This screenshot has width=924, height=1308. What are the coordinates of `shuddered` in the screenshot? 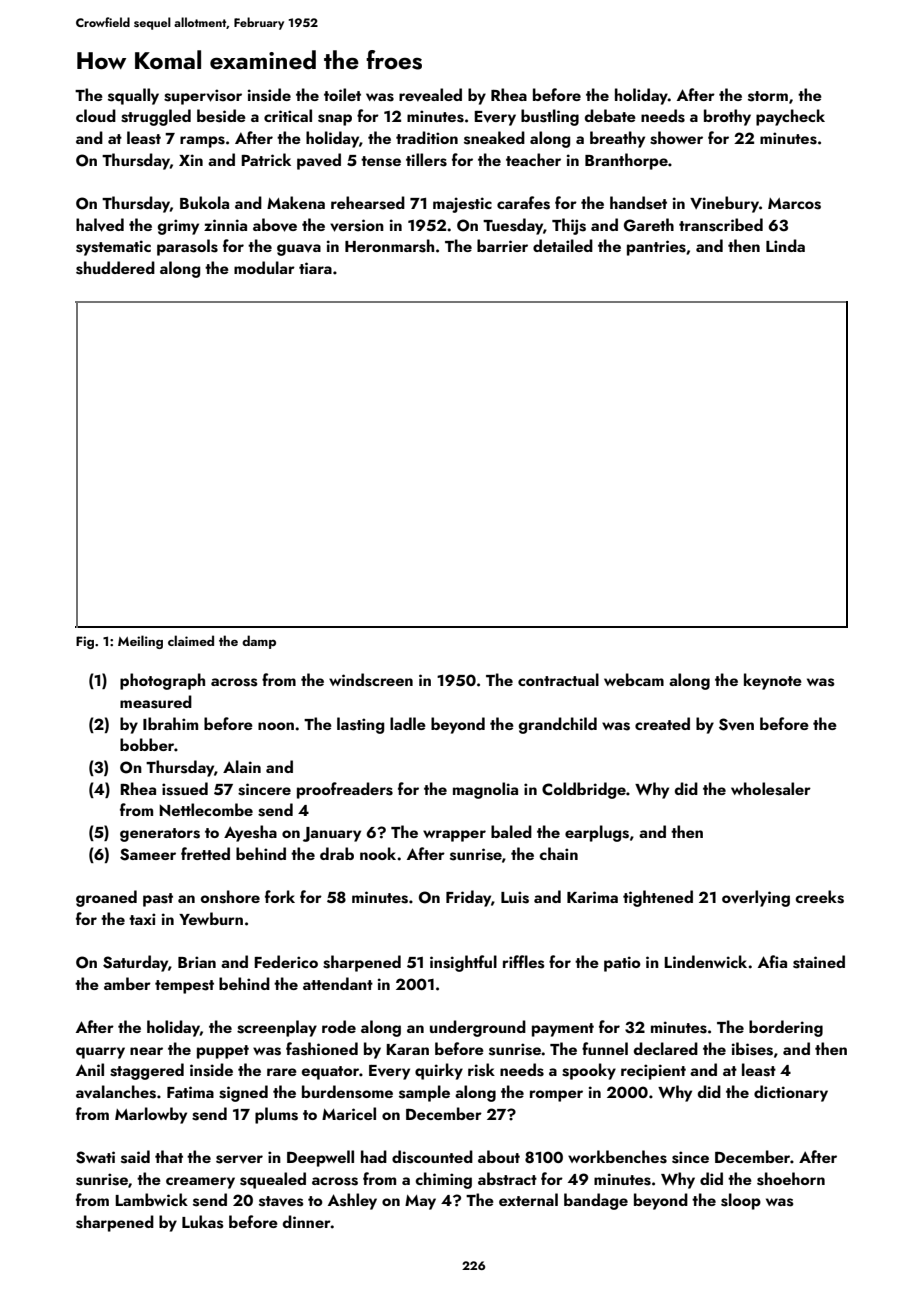 It's located at (115, 268).
